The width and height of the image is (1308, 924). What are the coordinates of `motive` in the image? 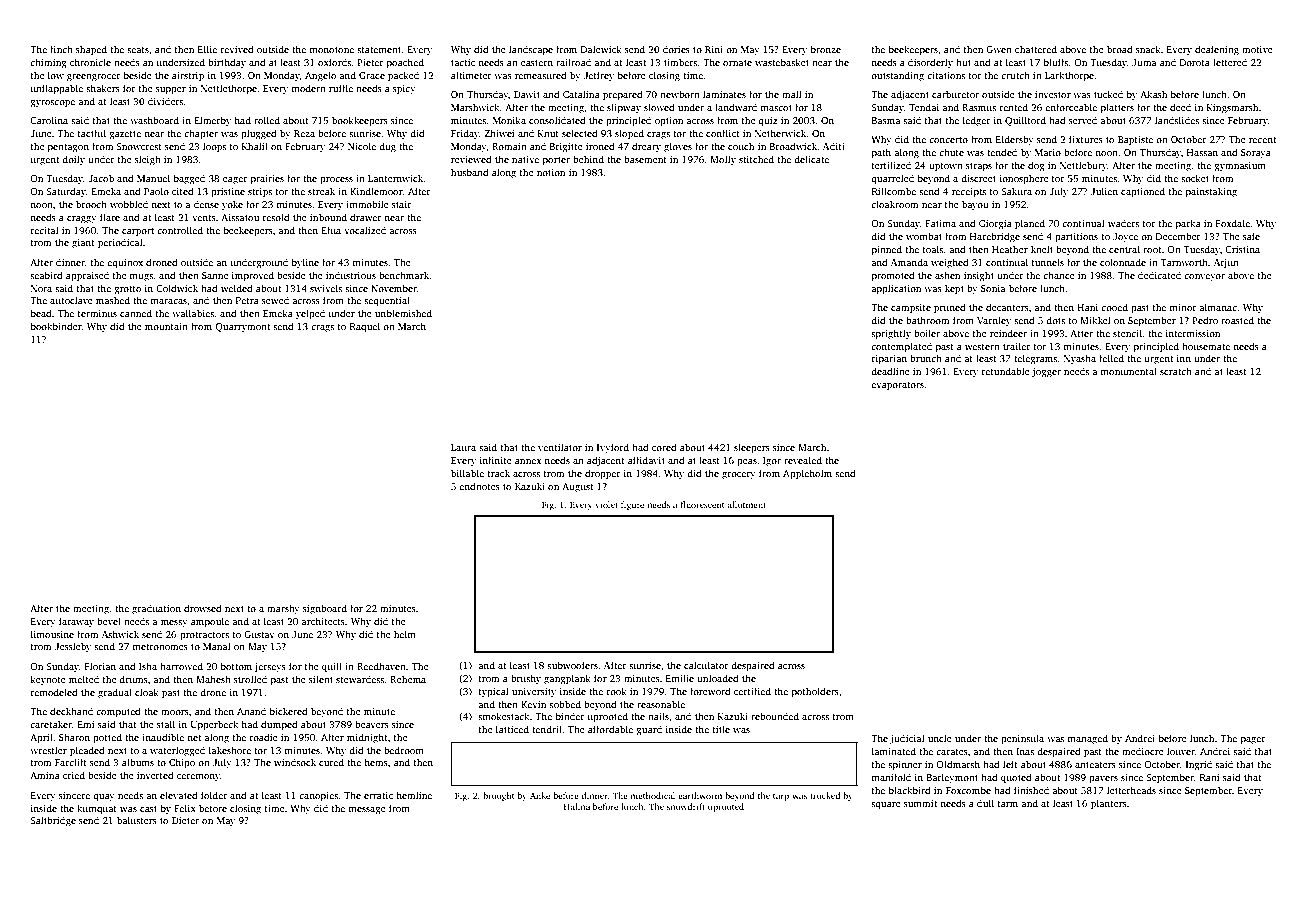 It's located at (1257, 49).
